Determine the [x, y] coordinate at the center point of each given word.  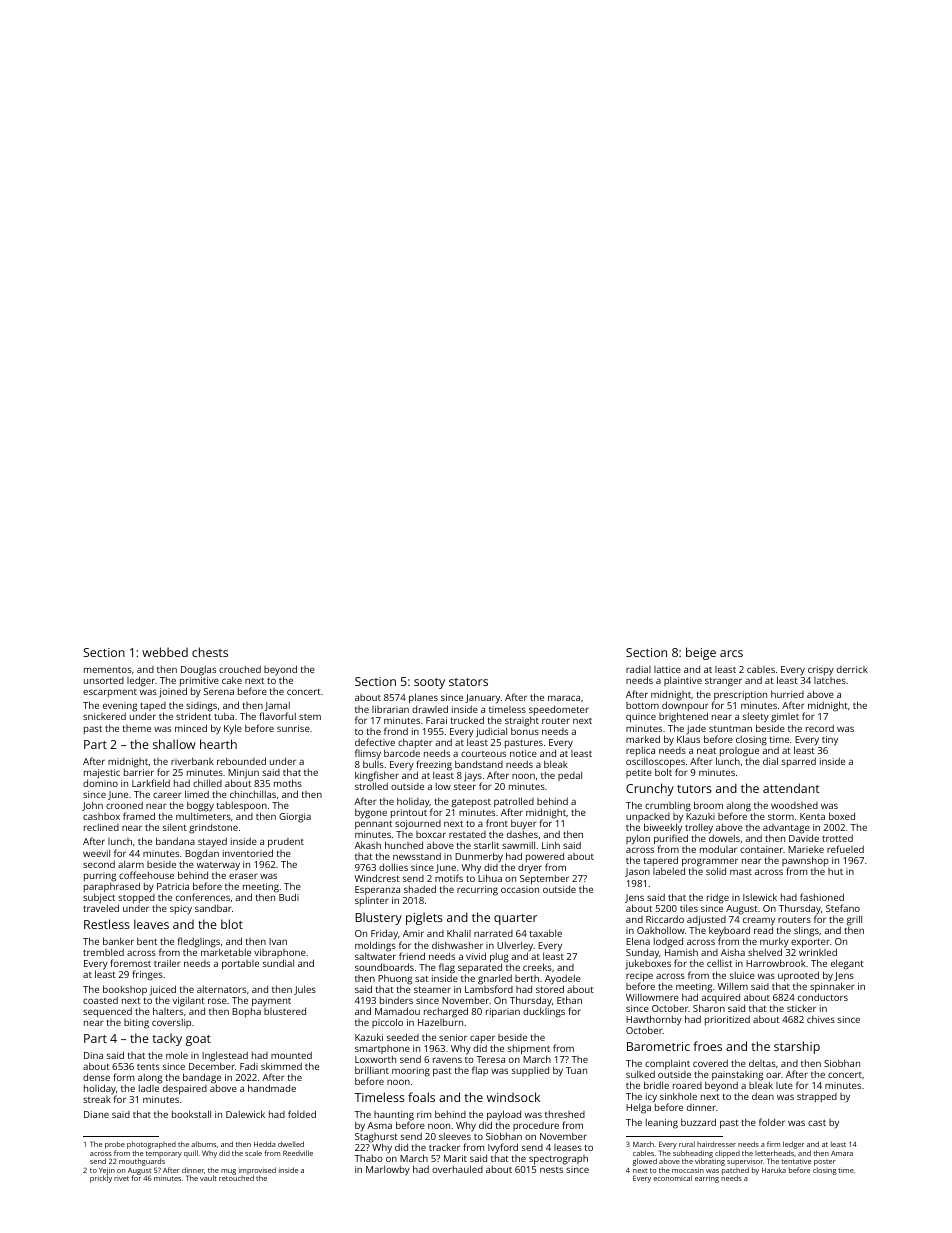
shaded [420, 889]
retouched [236, 1178]
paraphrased [112, 887]
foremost [130, 963]
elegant [847, 964]
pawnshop [805, 862]
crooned [124, 805]
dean [763, 1096]
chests [210, 652]
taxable [546, 933]
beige [701, 653]
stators [468, 682]
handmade [272, 1088]
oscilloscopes [655, 762]
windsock [513, 1097]
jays [473, 777]
